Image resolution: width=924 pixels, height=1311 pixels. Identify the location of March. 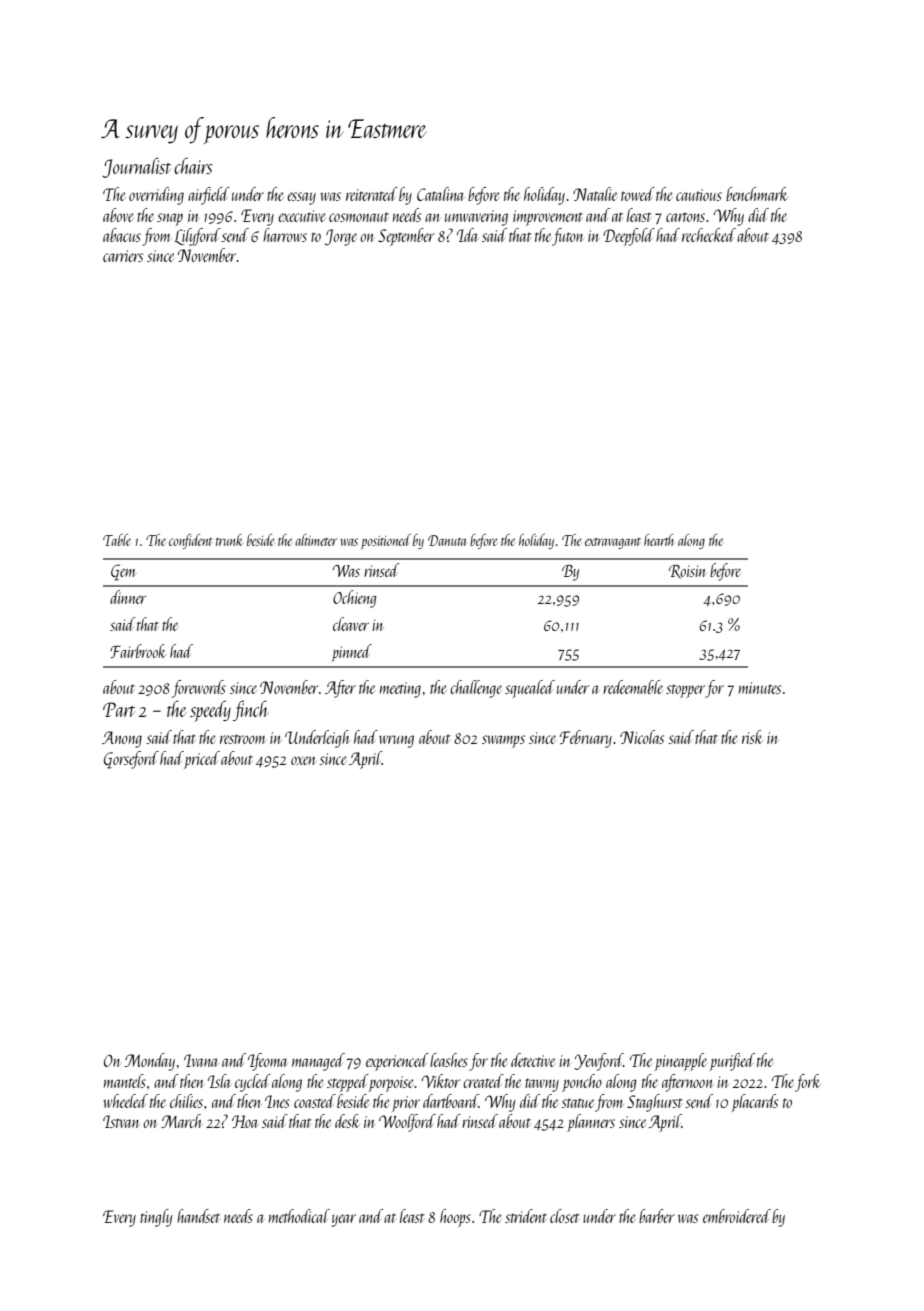
(181, 1121).
